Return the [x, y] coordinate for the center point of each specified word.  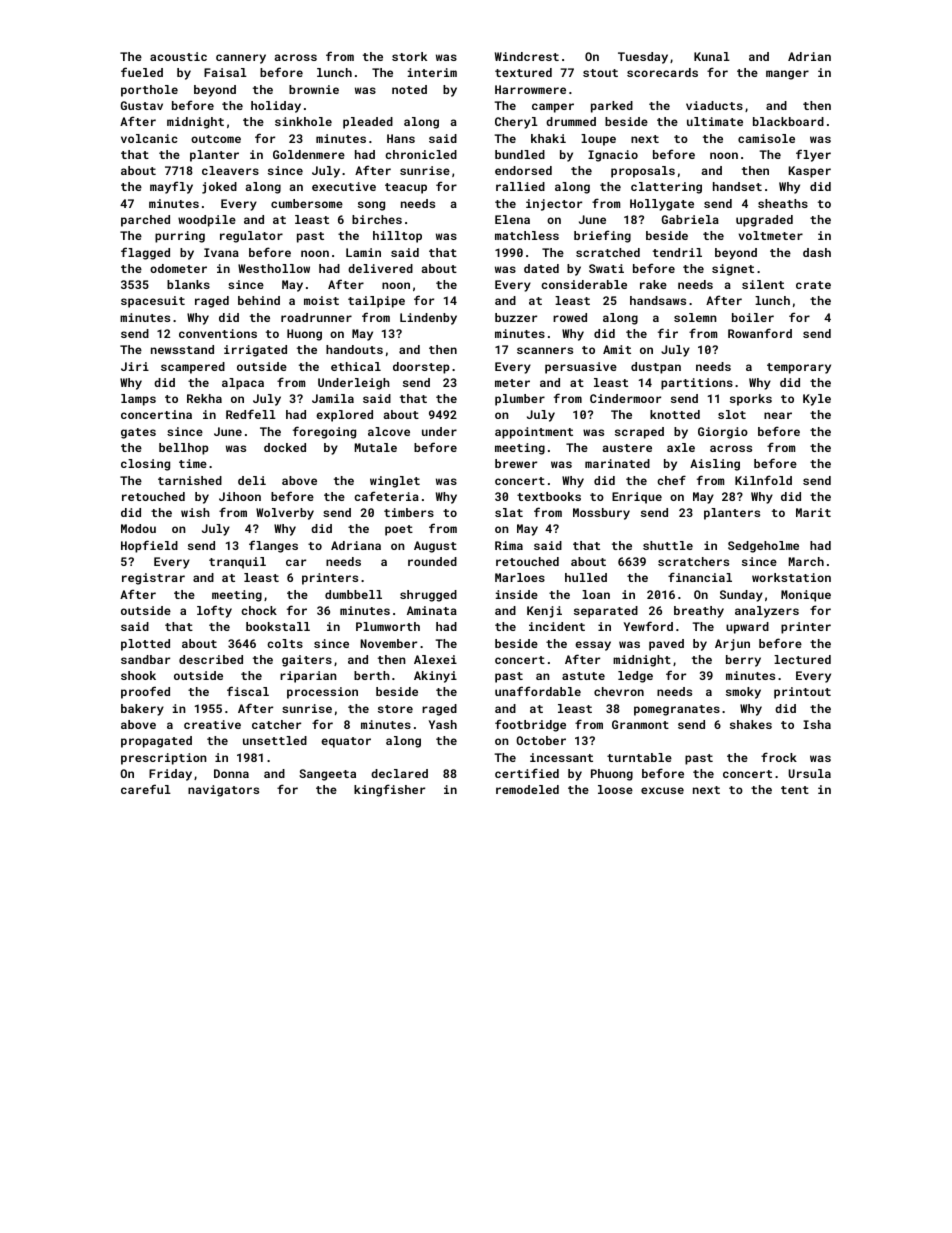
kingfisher [389, 790]
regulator [251, 237]
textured [523, 72]
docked [285, 447]
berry [743, 661]
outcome [216, 139]
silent [763, 284]
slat [509, 512]
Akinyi [435, 677]
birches [377, 219]
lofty [214, 611]
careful [146, 789]
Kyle [817, 400]
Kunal [712, 56]
